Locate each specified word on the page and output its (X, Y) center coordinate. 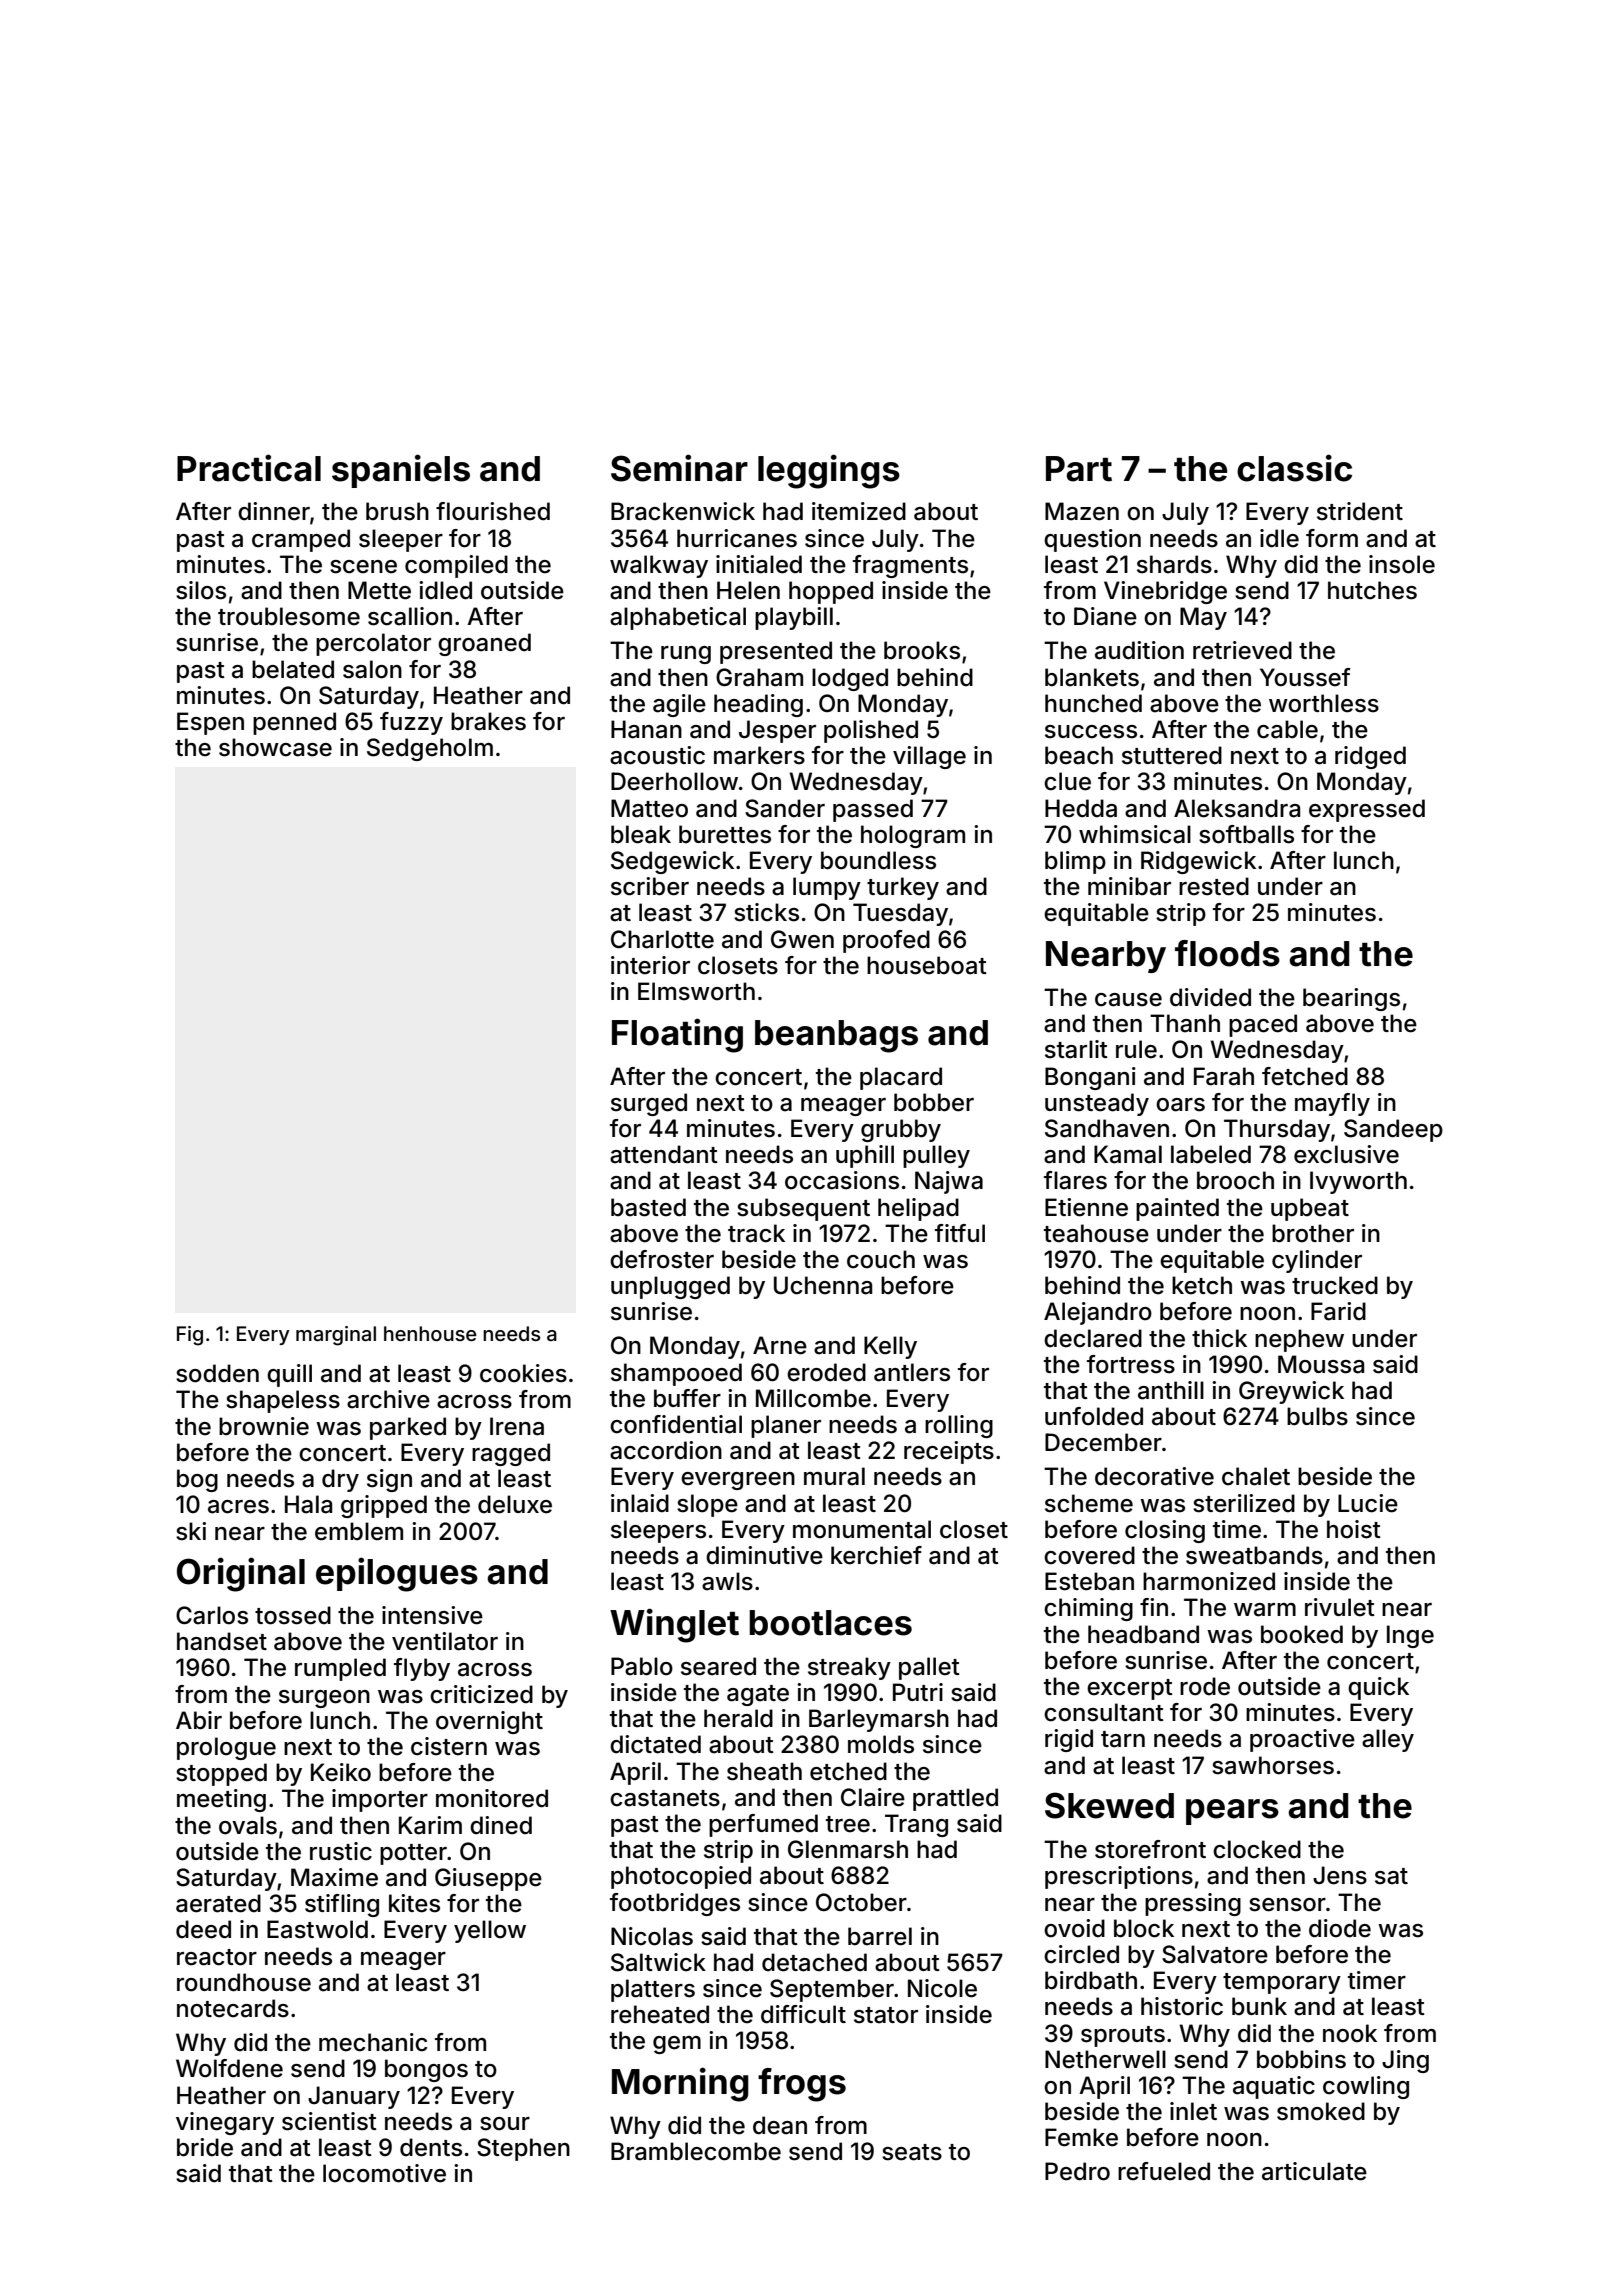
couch (881, 1259)
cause (1128, 1000)
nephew (1299, 1340)
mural (834, 1476)
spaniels (401, 471)
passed (873, 810)
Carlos (212, 1615)
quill (289, 1375)
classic (1294, 468)
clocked (1257, 1849)
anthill (1171, 1390)
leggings (829, 471)
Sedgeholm (430, 749)
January (354, 2097)
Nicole (942, 1988)
